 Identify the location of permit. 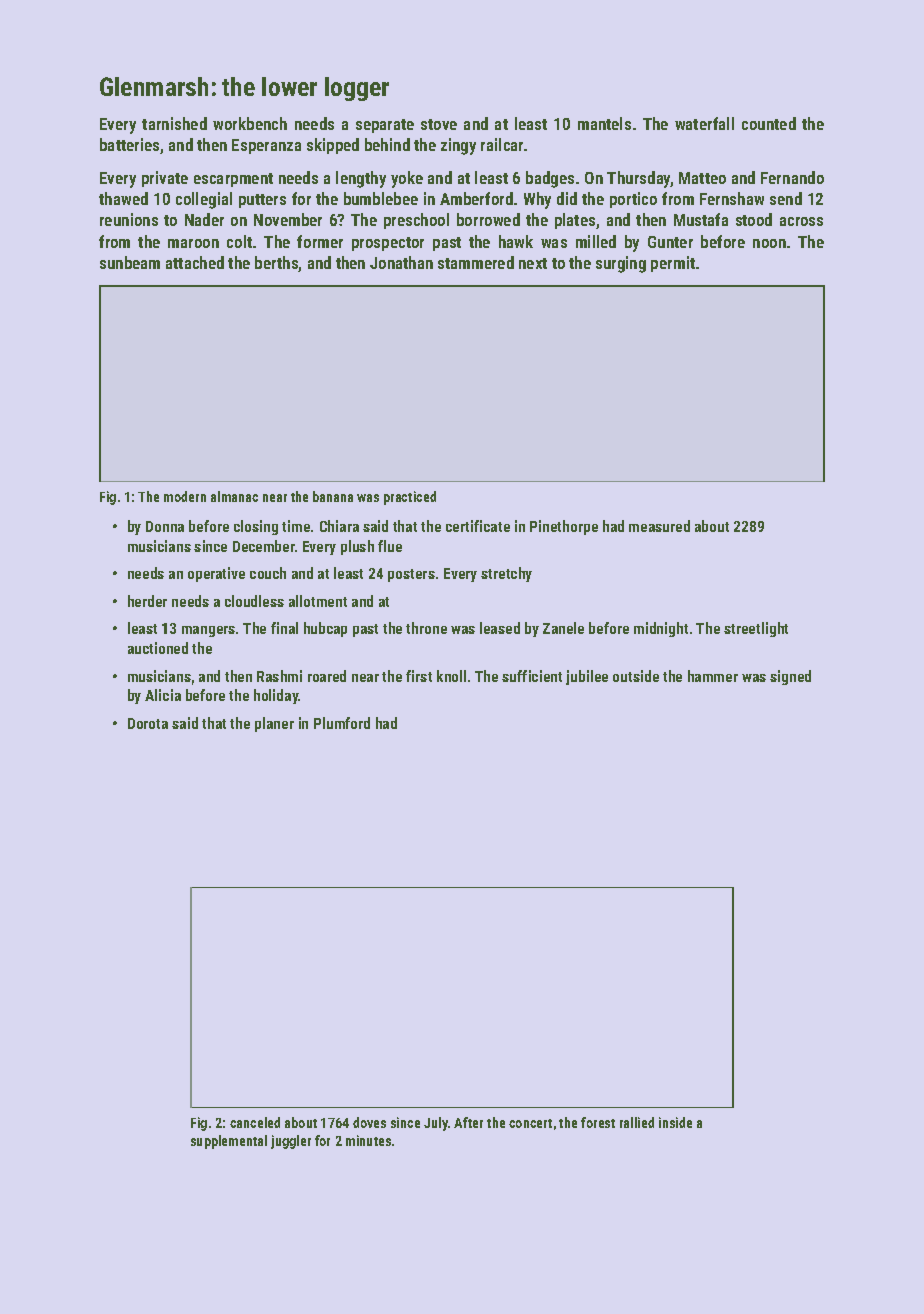
(673, 264).
